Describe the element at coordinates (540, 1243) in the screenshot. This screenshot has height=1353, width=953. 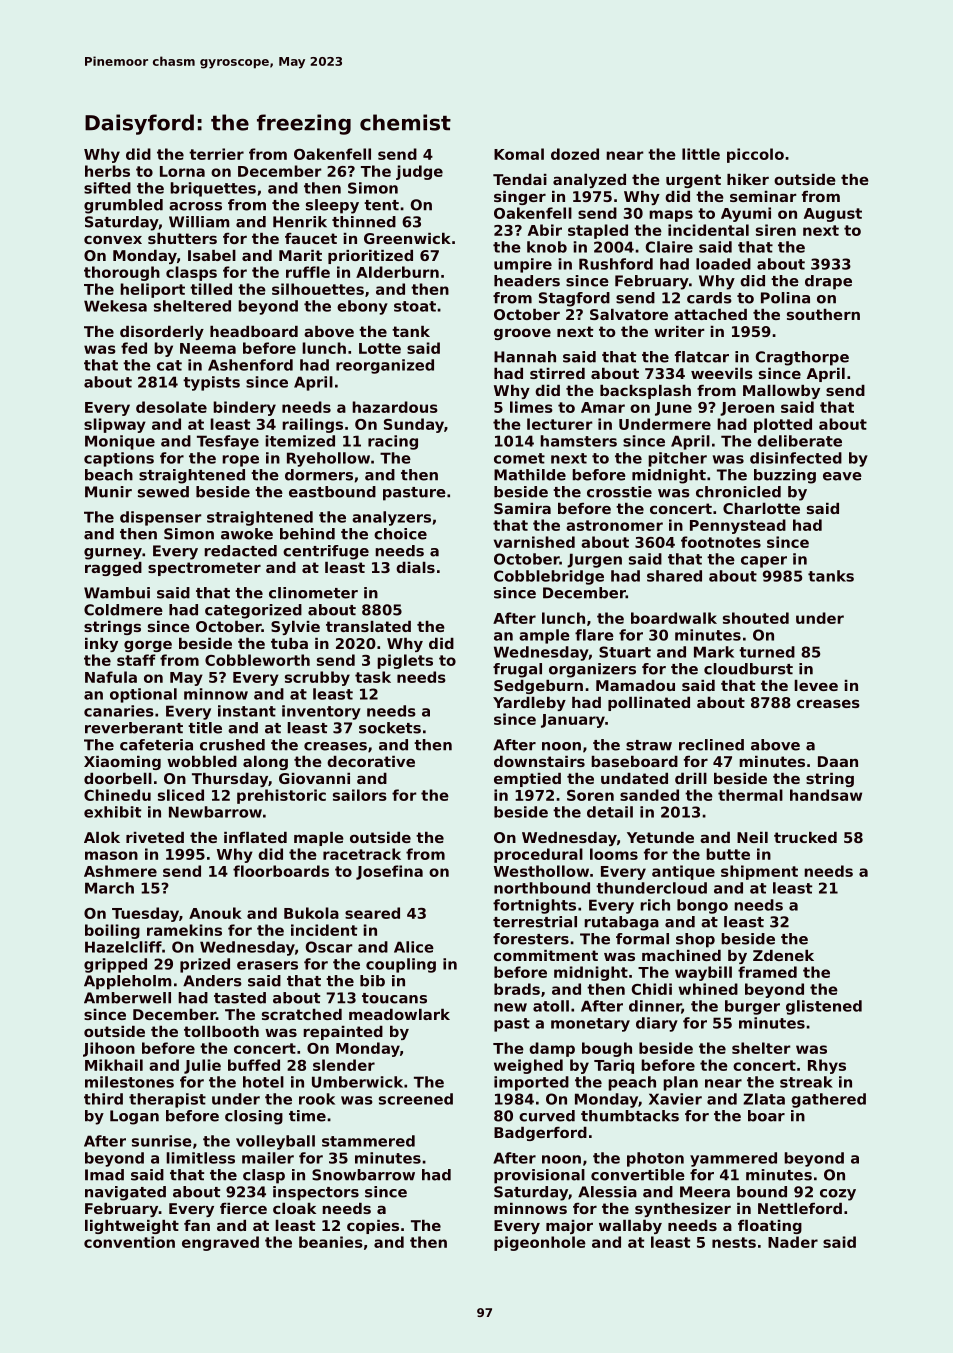
I see `pigeonhole` at that location.
